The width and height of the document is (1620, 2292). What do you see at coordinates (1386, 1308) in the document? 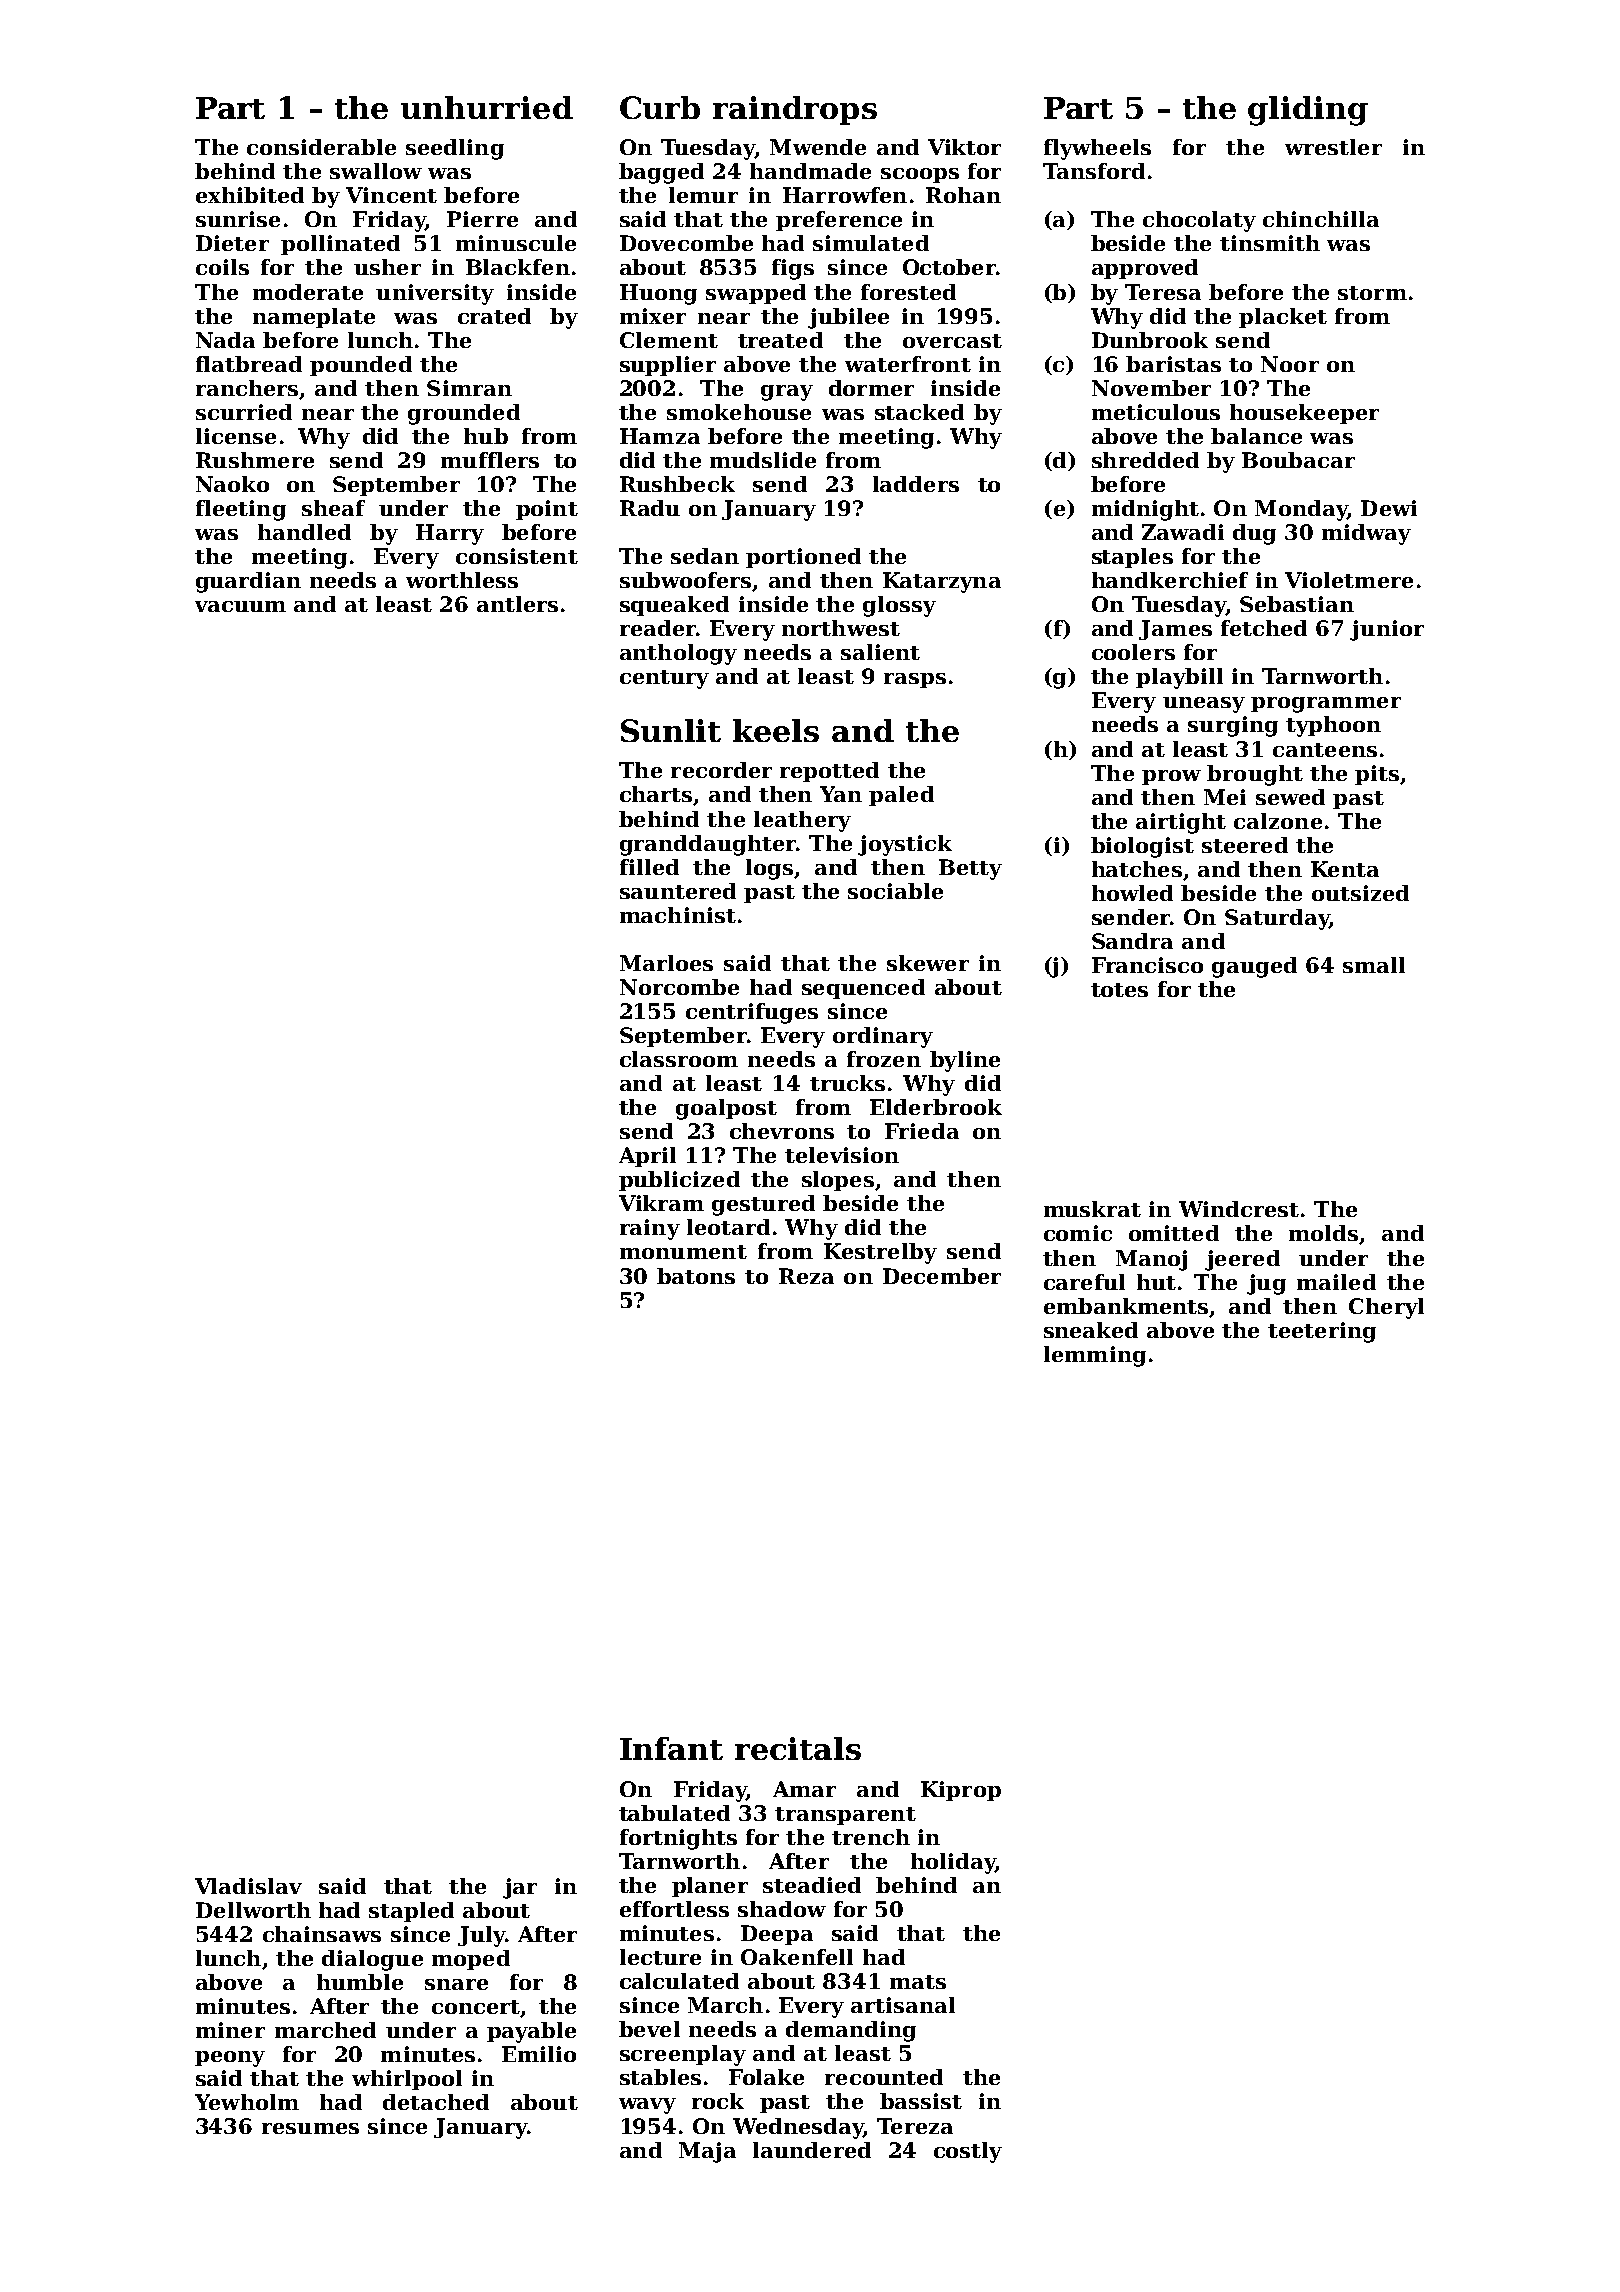
I see `Cheryl` at bounding box center [1386, 1308].
